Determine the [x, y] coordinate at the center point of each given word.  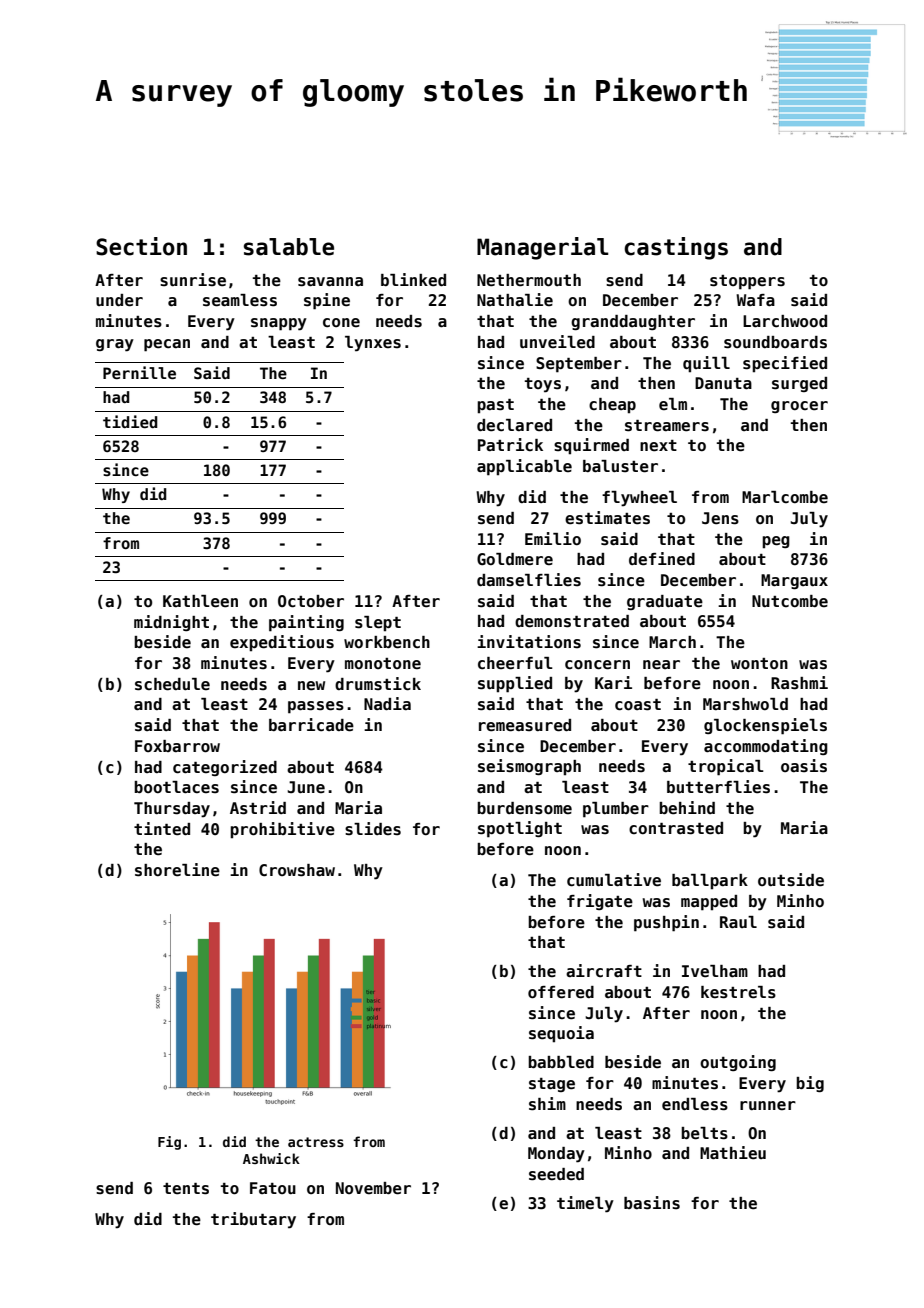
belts [704, 1133]
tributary [253, 1220]
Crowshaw [297, 870]
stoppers [747, 282]
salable [289, 247]
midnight [171, 623]
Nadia [387, 703]
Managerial [542, 248]
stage [552, 1085]
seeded [556, 1174]
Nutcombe [790, 601]
